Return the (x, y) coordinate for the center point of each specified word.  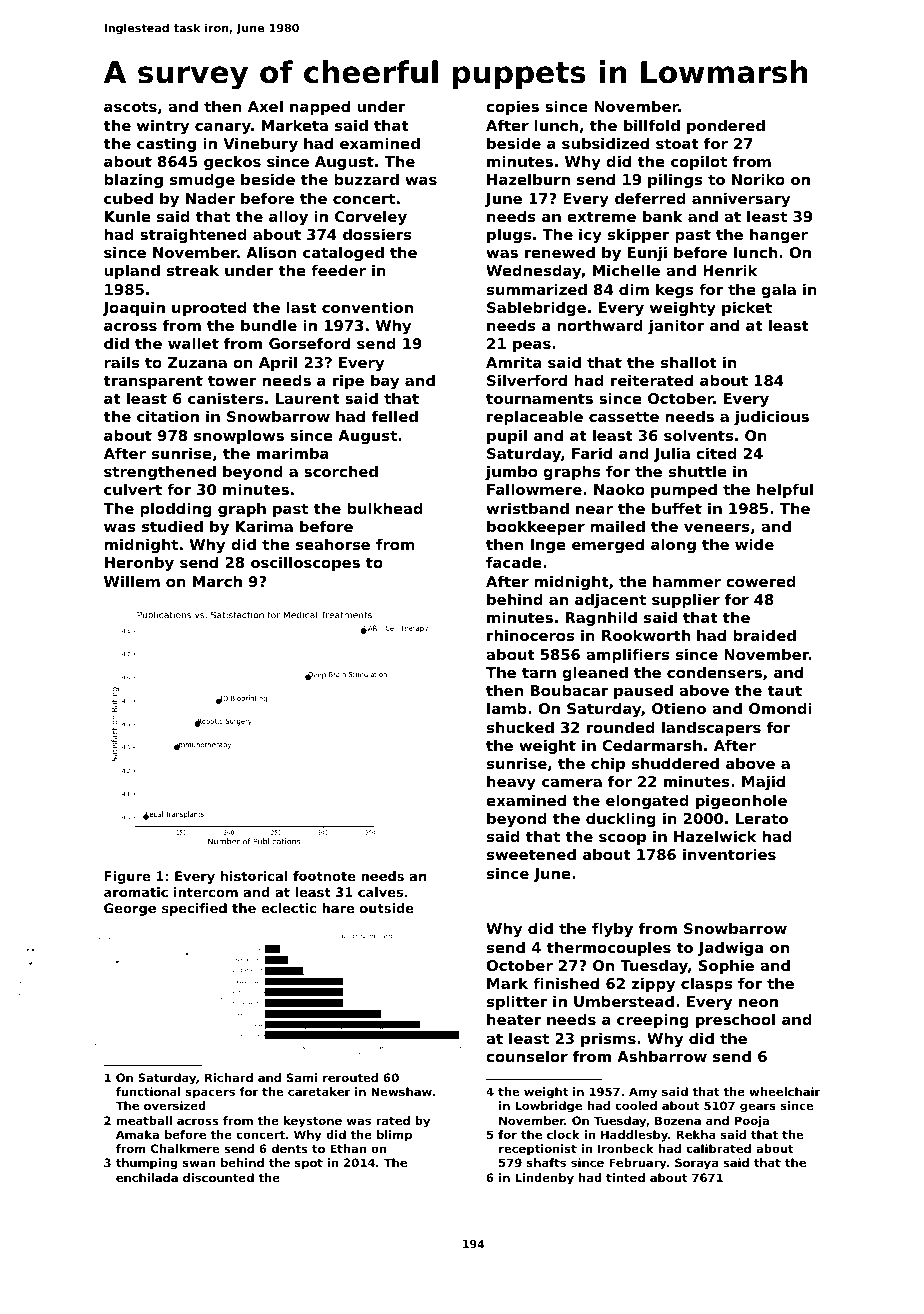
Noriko (758, 179)
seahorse (333, 544)
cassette (624, 416)
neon (758, 1002)
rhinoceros (530, 635)
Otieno (679, 708)
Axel (265, 106)
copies (512, 107)
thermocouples (609, 948)
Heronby (139, 563)
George (130, 909)
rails (121, 362)
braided (764, 635)
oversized (175, 1105)
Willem (132, 581)
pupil (507, 436)
